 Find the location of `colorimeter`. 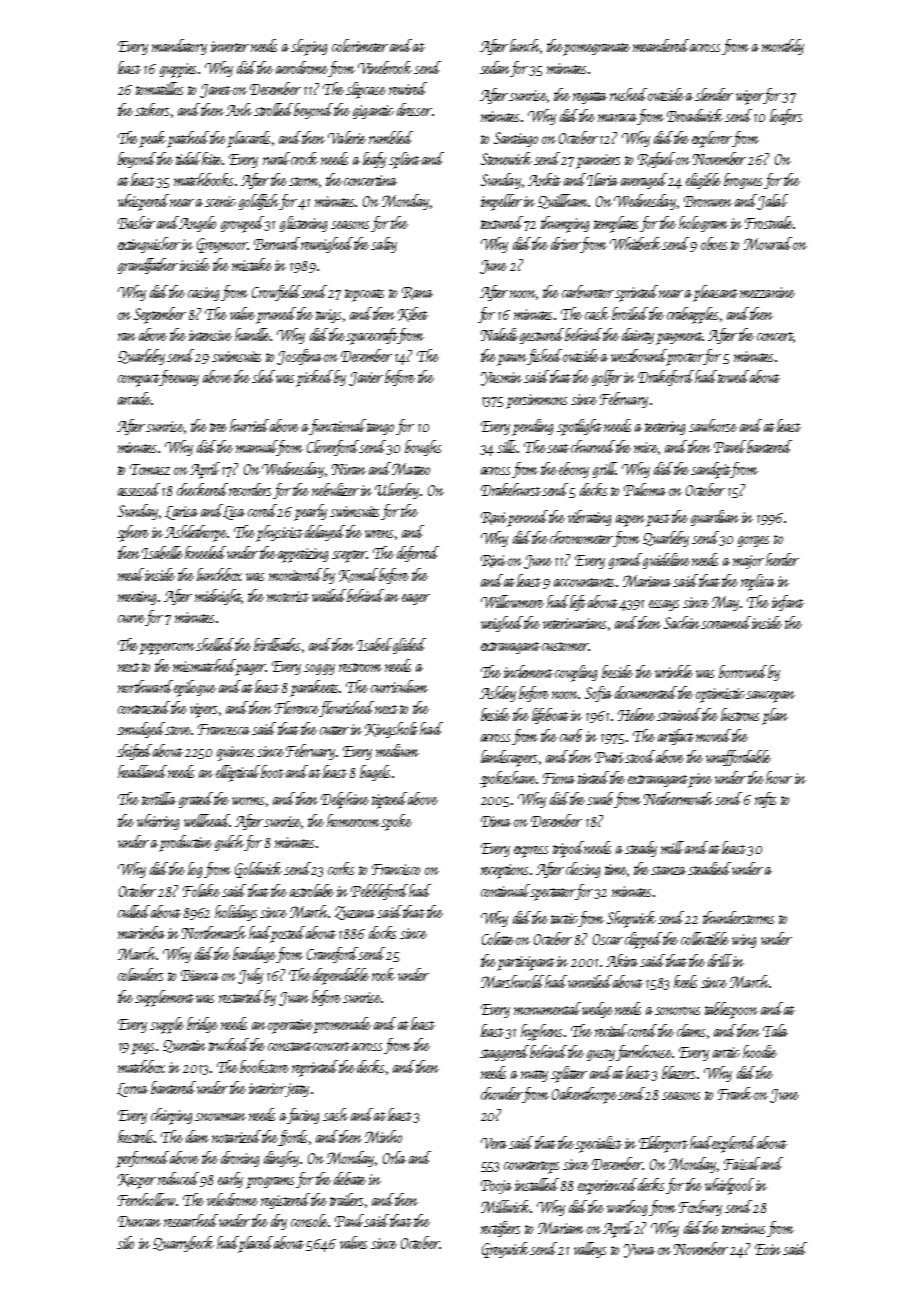

colorimeter is located at coordinates (360, 45).
